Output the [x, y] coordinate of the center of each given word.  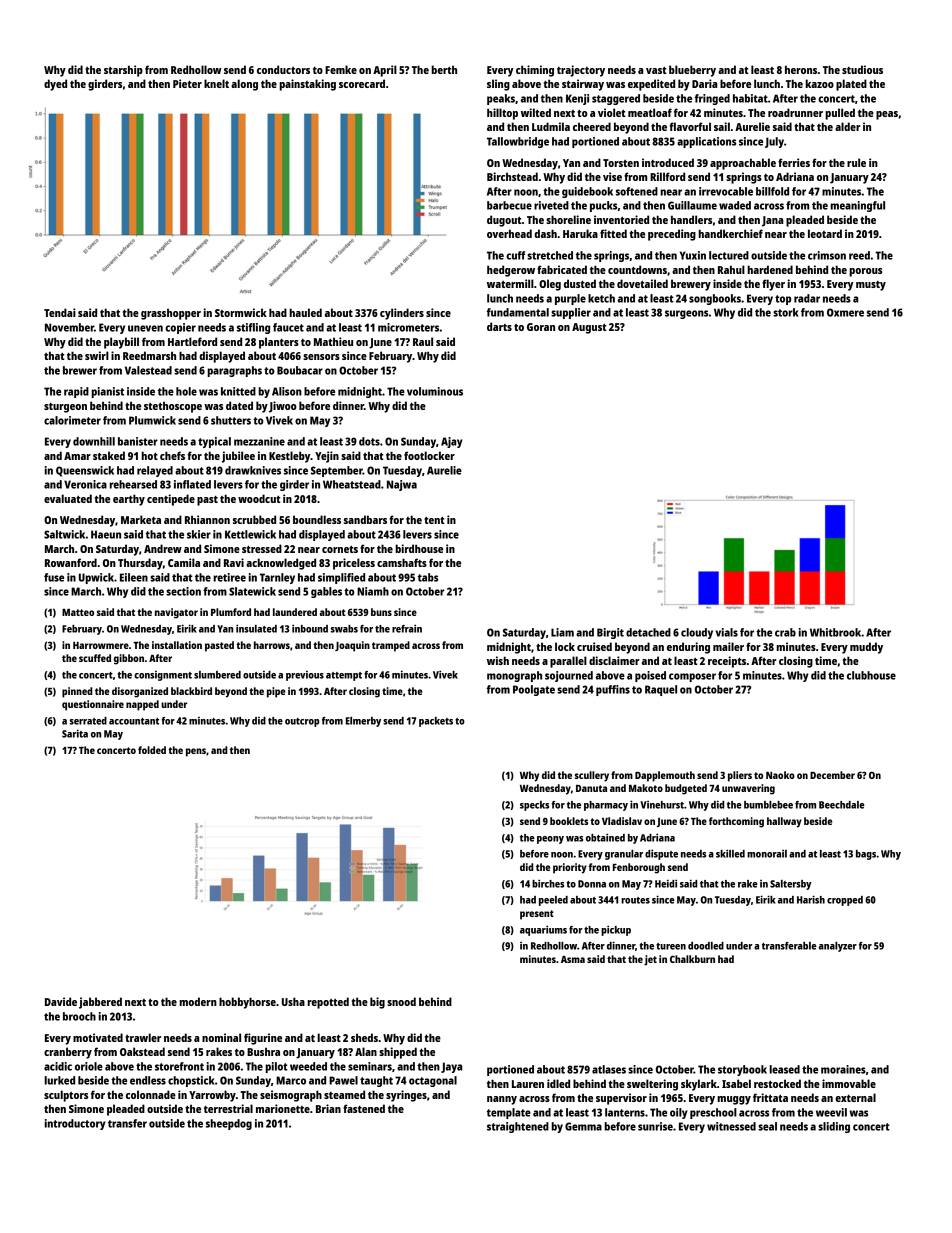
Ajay [452, 442]
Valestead [148, 370]
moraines [843, 1069]
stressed [262, 548]
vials [727, 632]
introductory [75, 1124]
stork [786, 312]
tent [434, 520]
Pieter [187, 83]
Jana [772, 221]
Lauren [528, 1084]
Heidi [666, 883]
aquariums [543, 930]
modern [198, 1001]
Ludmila [551, 126]
